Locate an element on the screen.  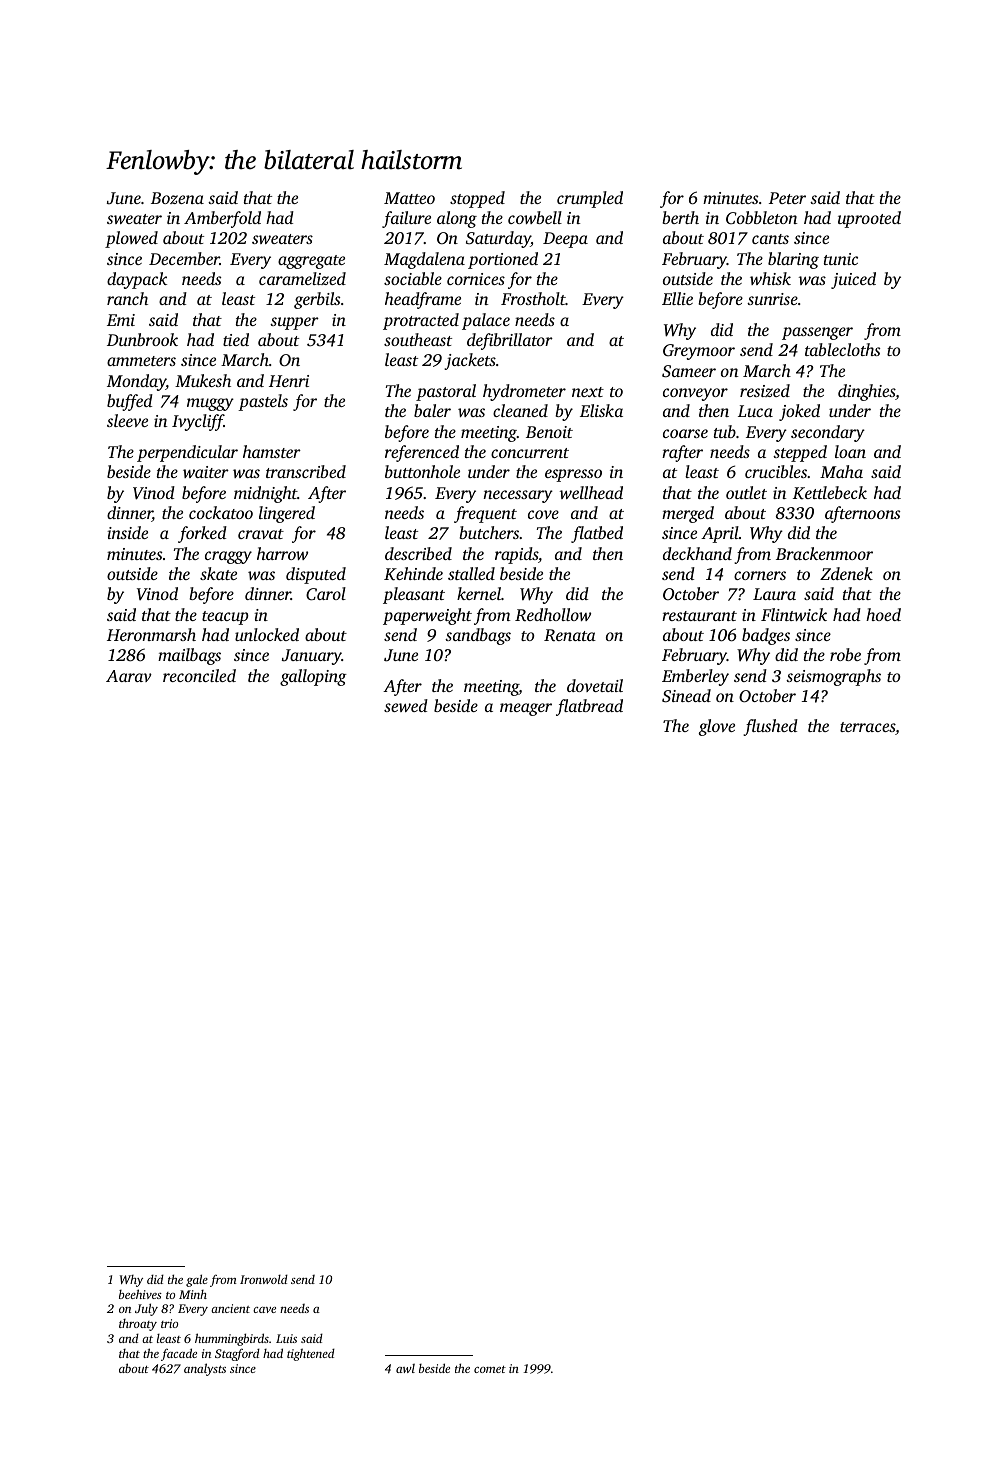
flatbread is located at coordinates (589, 707).
